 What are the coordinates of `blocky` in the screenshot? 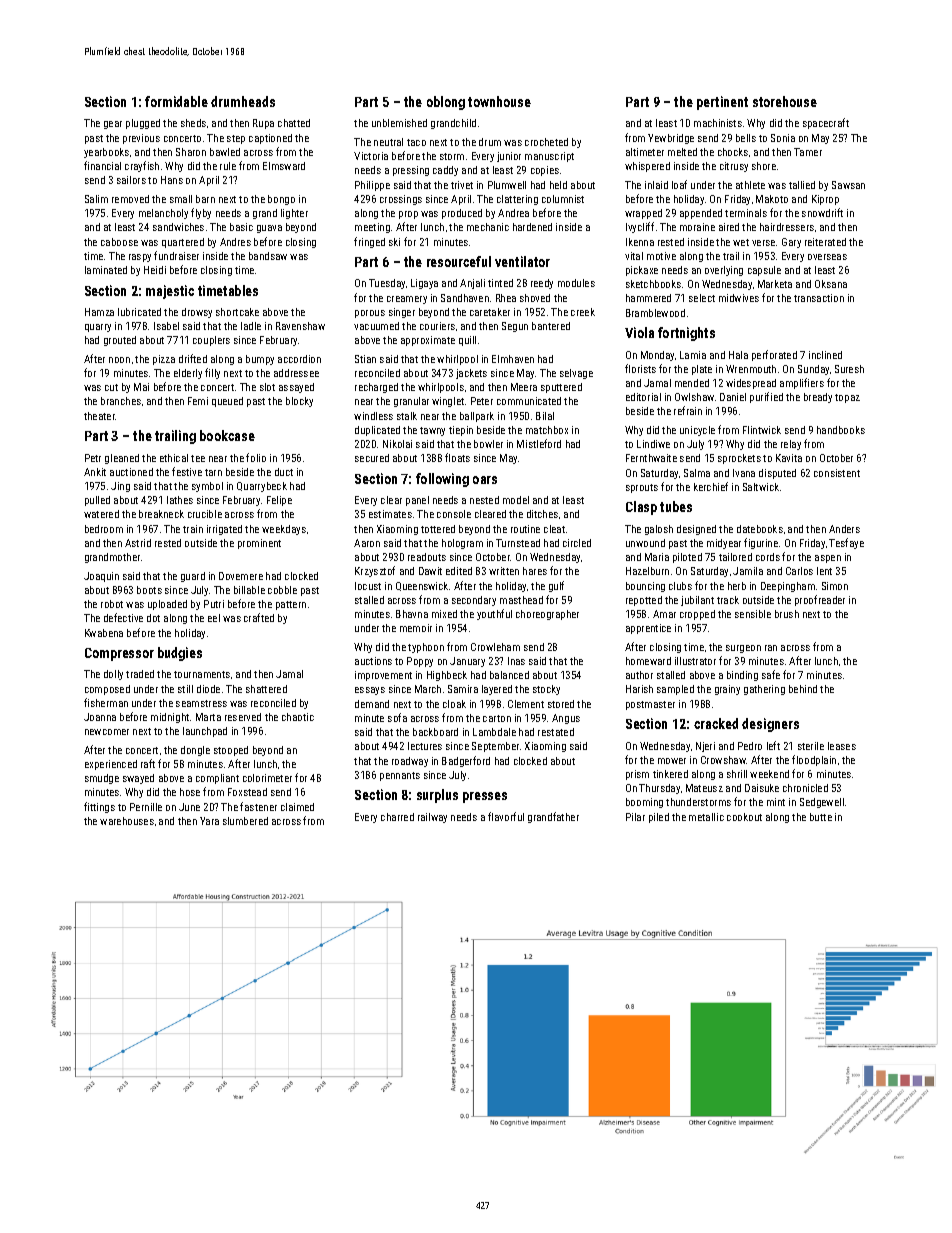 It's located at (299, 402).
